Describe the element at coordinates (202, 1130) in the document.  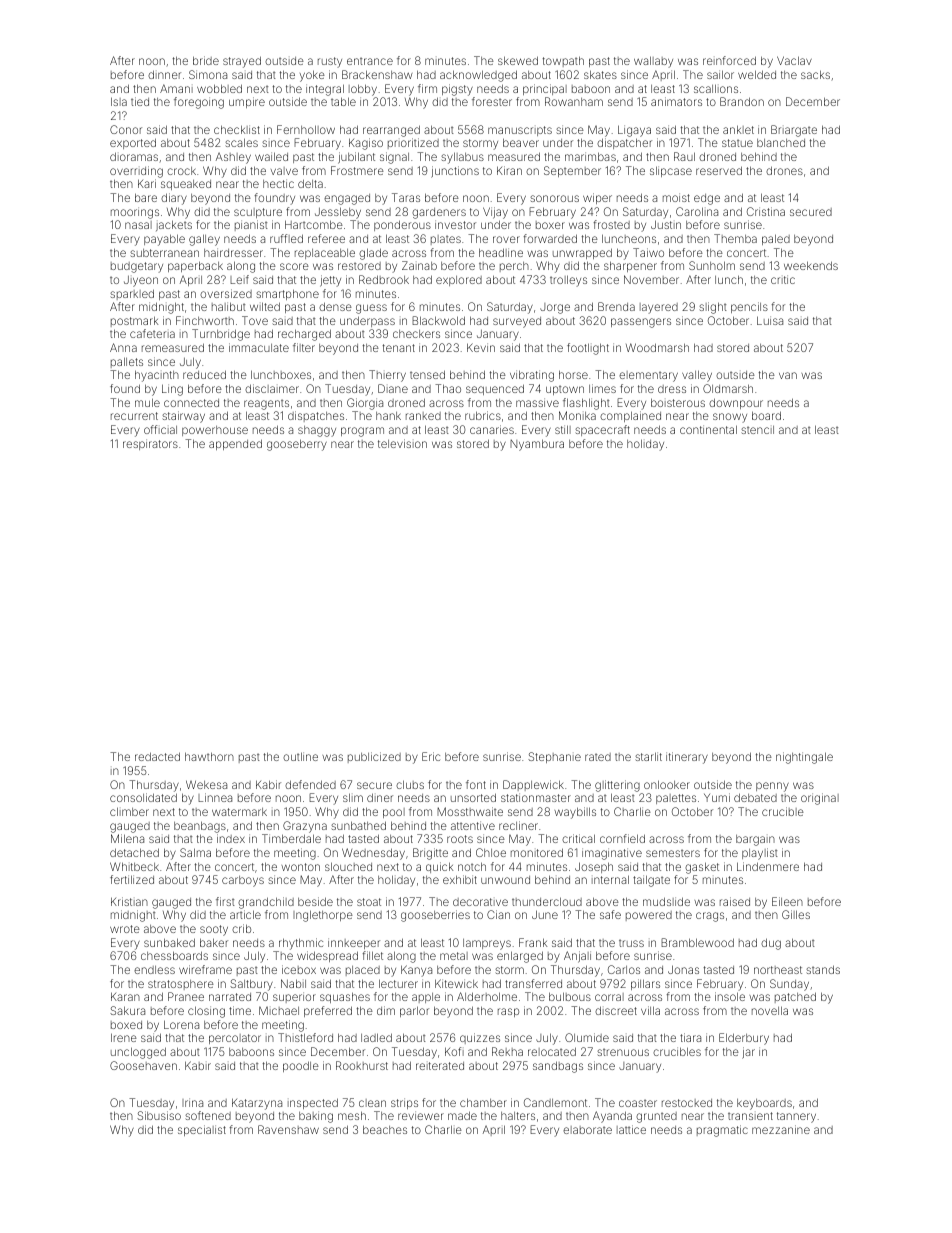
I see `specialist` at that location.
